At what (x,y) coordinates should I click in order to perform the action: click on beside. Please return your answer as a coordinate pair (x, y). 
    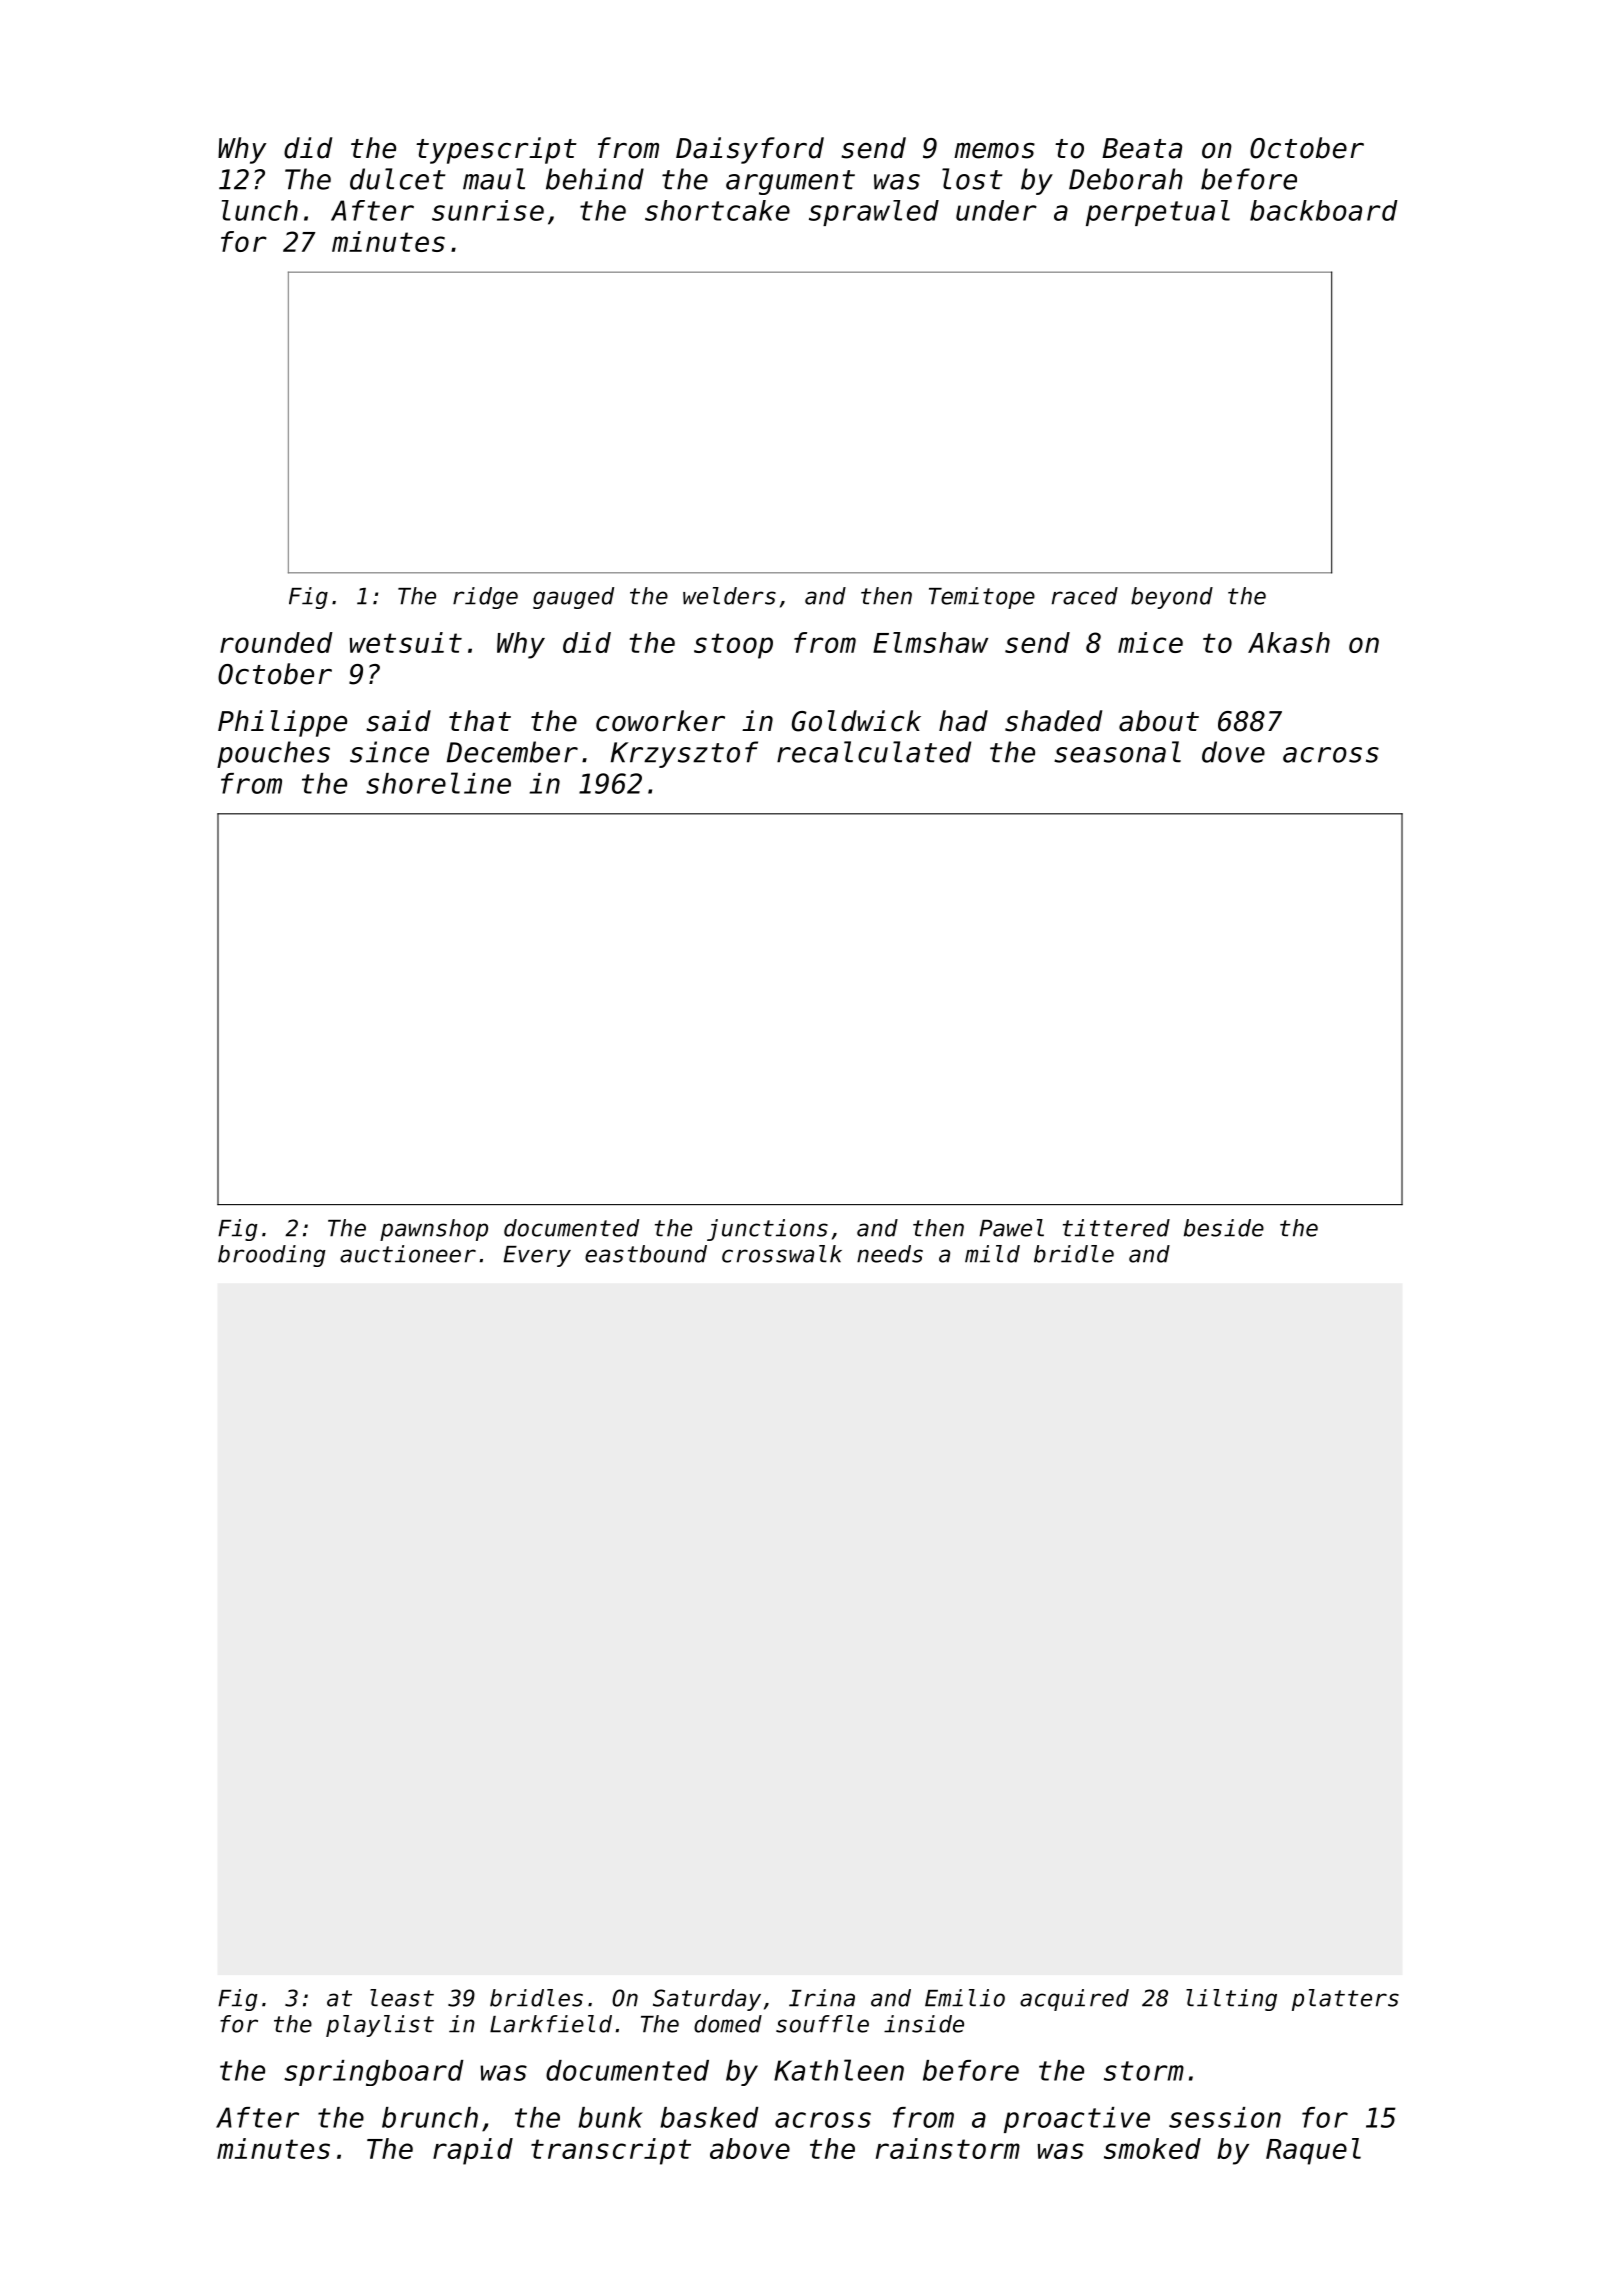
    Looking at the image, I should click on (1224, 1228).
